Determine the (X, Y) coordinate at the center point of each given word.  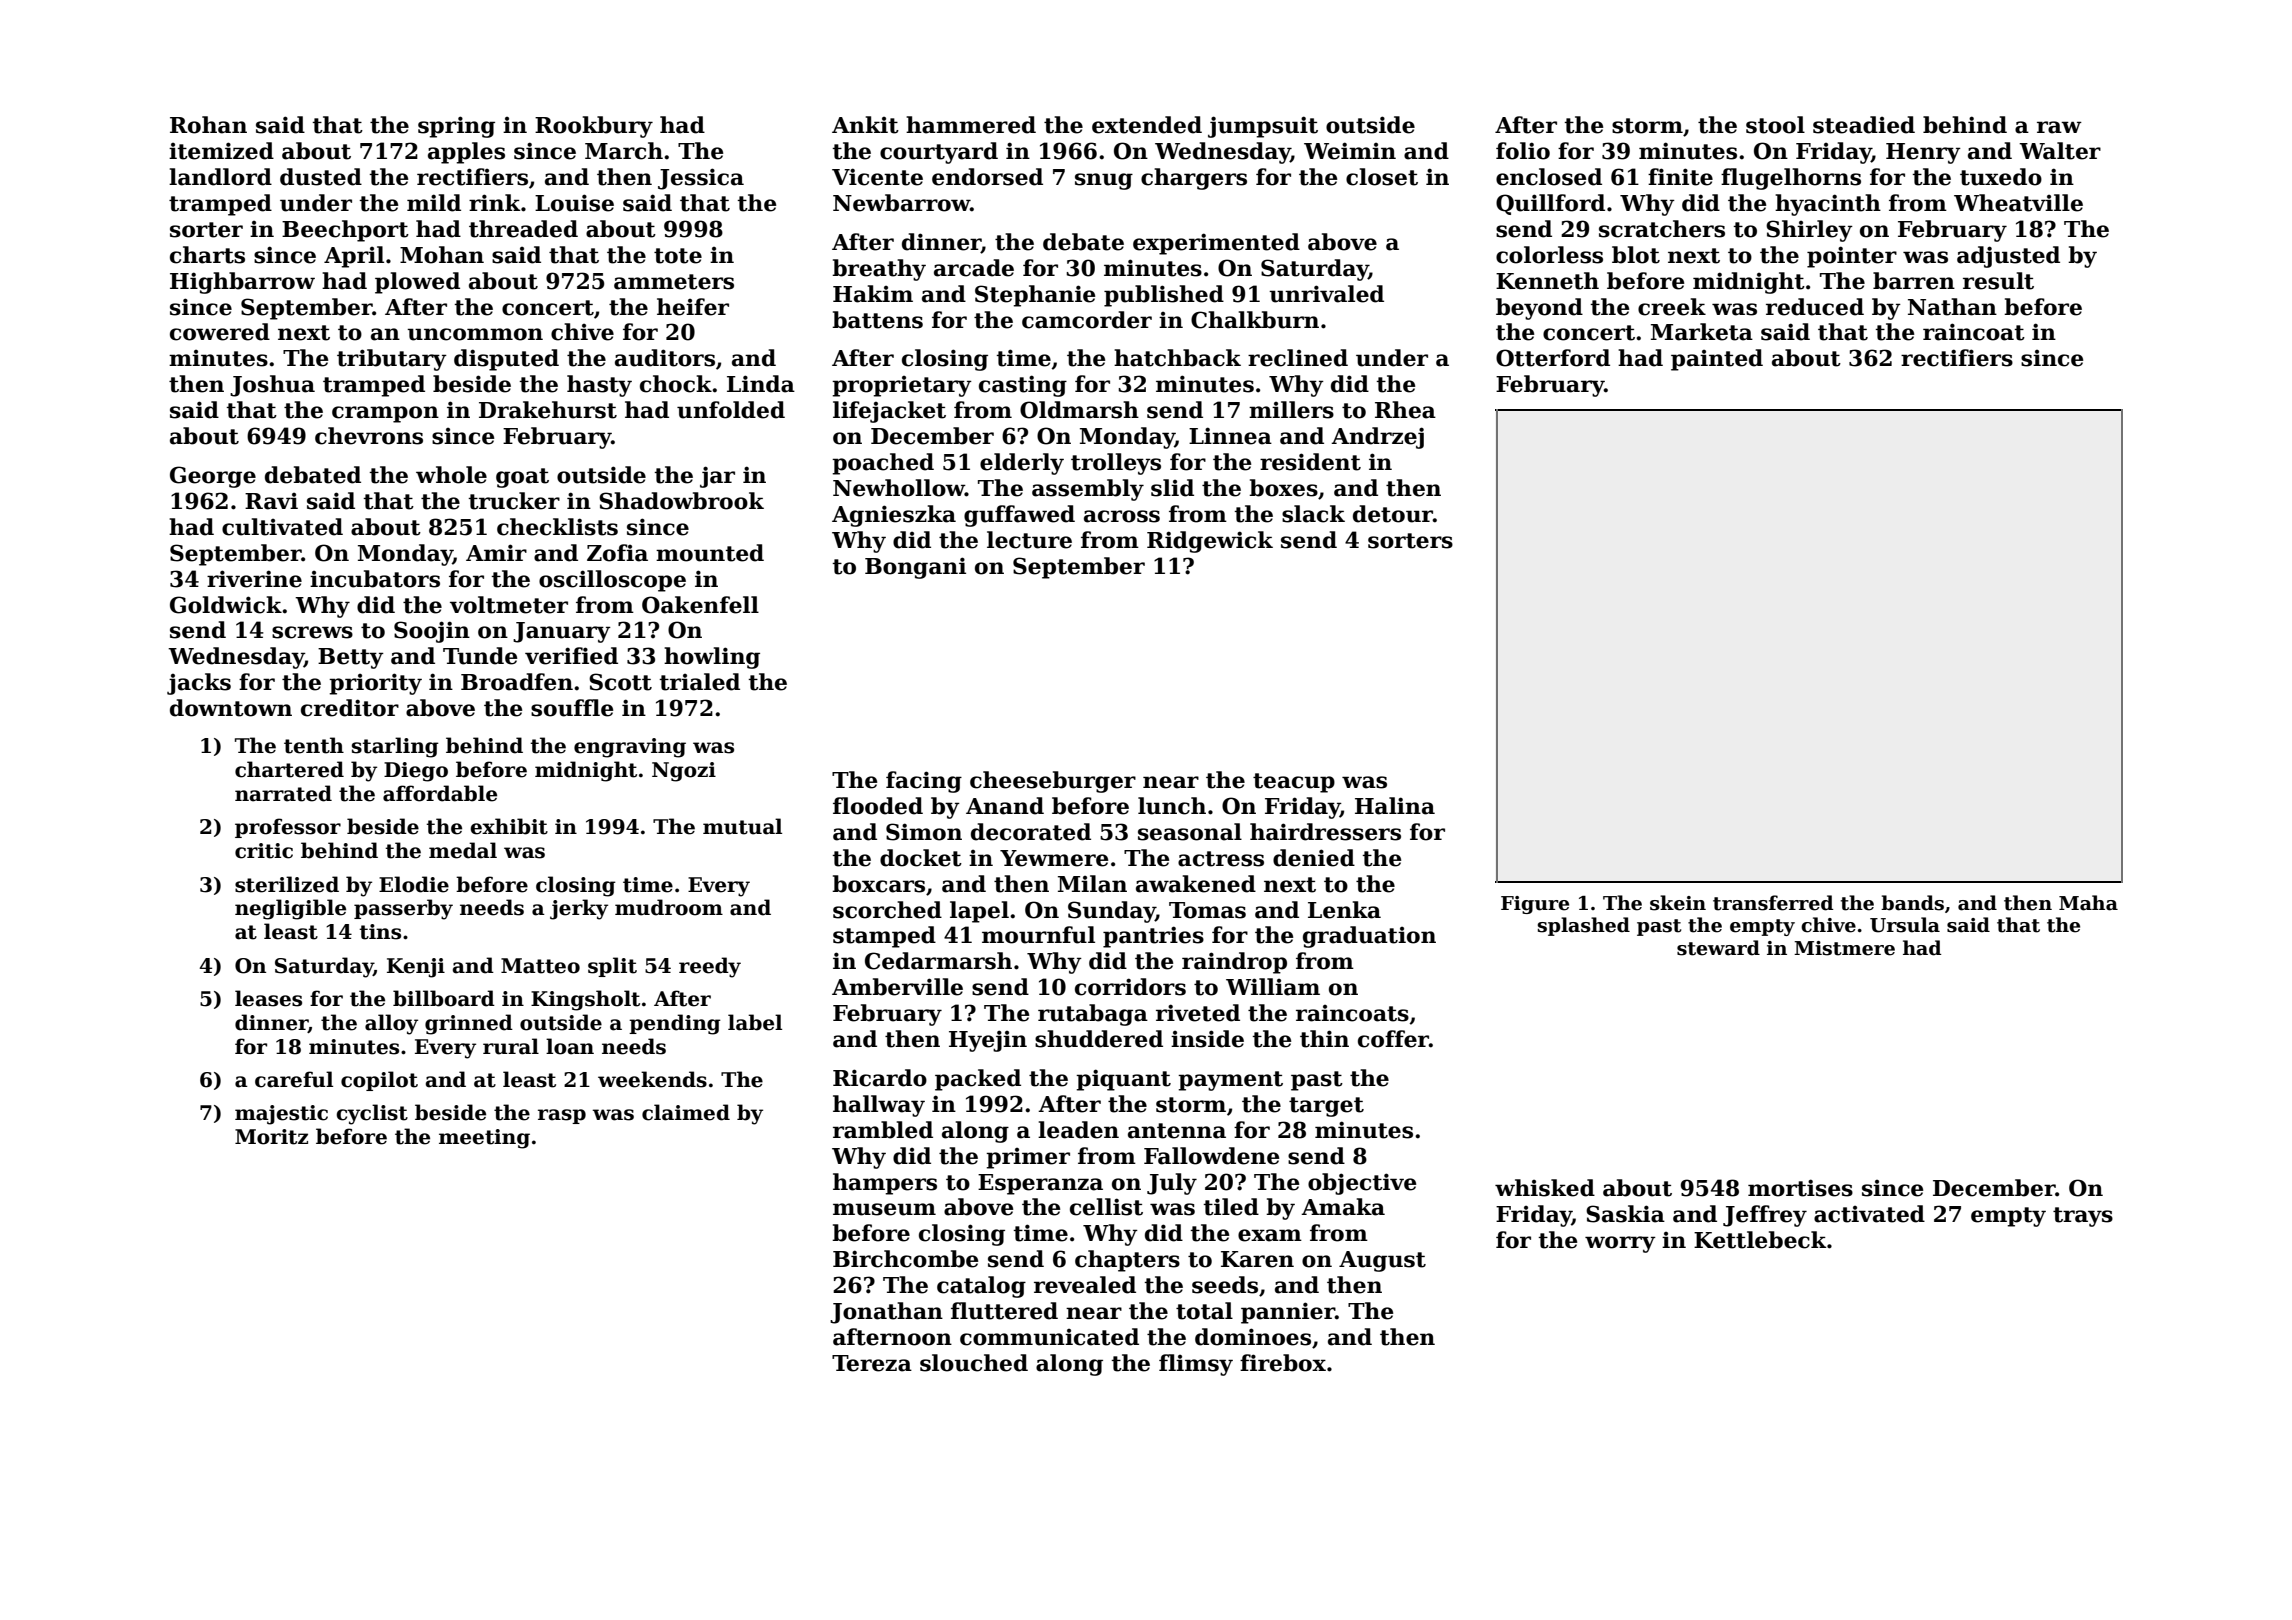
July (1172, 1184)
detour (1393, 514)
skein (1678, 903)
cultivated (282, 527)
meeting (484, 1139)
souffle (572, 708)
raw (2059, 127)
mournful (1038, 935)
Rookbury (594, 127)
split (612, 967)
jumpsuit (1263, 127)
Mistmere (1844, 948)
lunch (1172, 806)
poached (883, 464)
